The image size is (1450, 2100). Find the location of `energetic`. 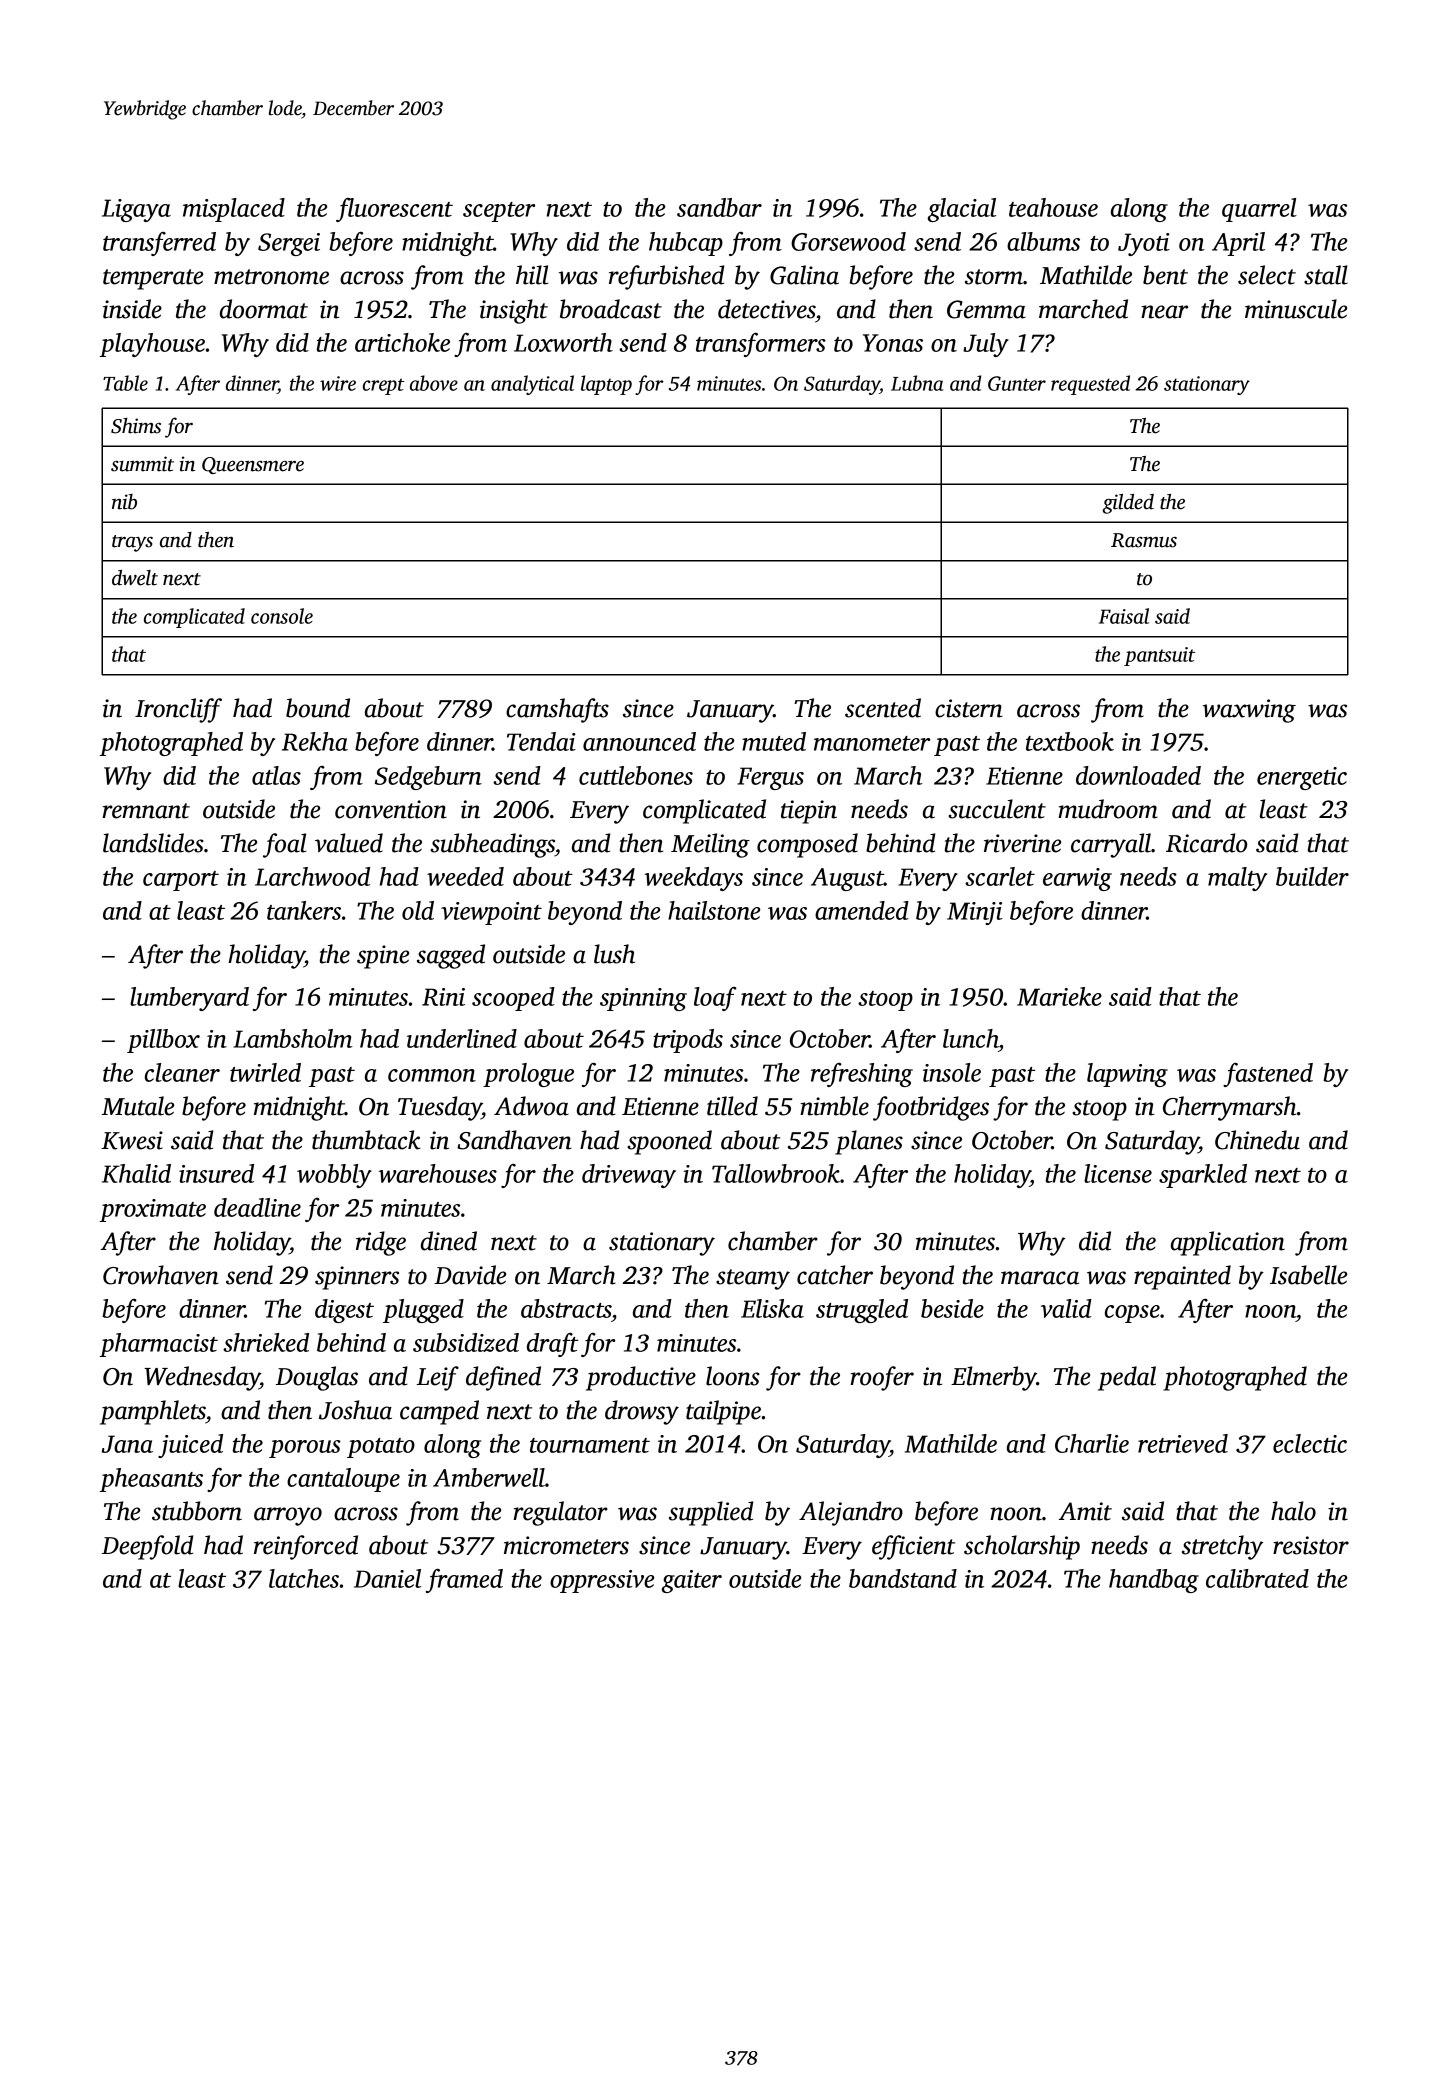

energetic is located at coordinates (1302, 778).
